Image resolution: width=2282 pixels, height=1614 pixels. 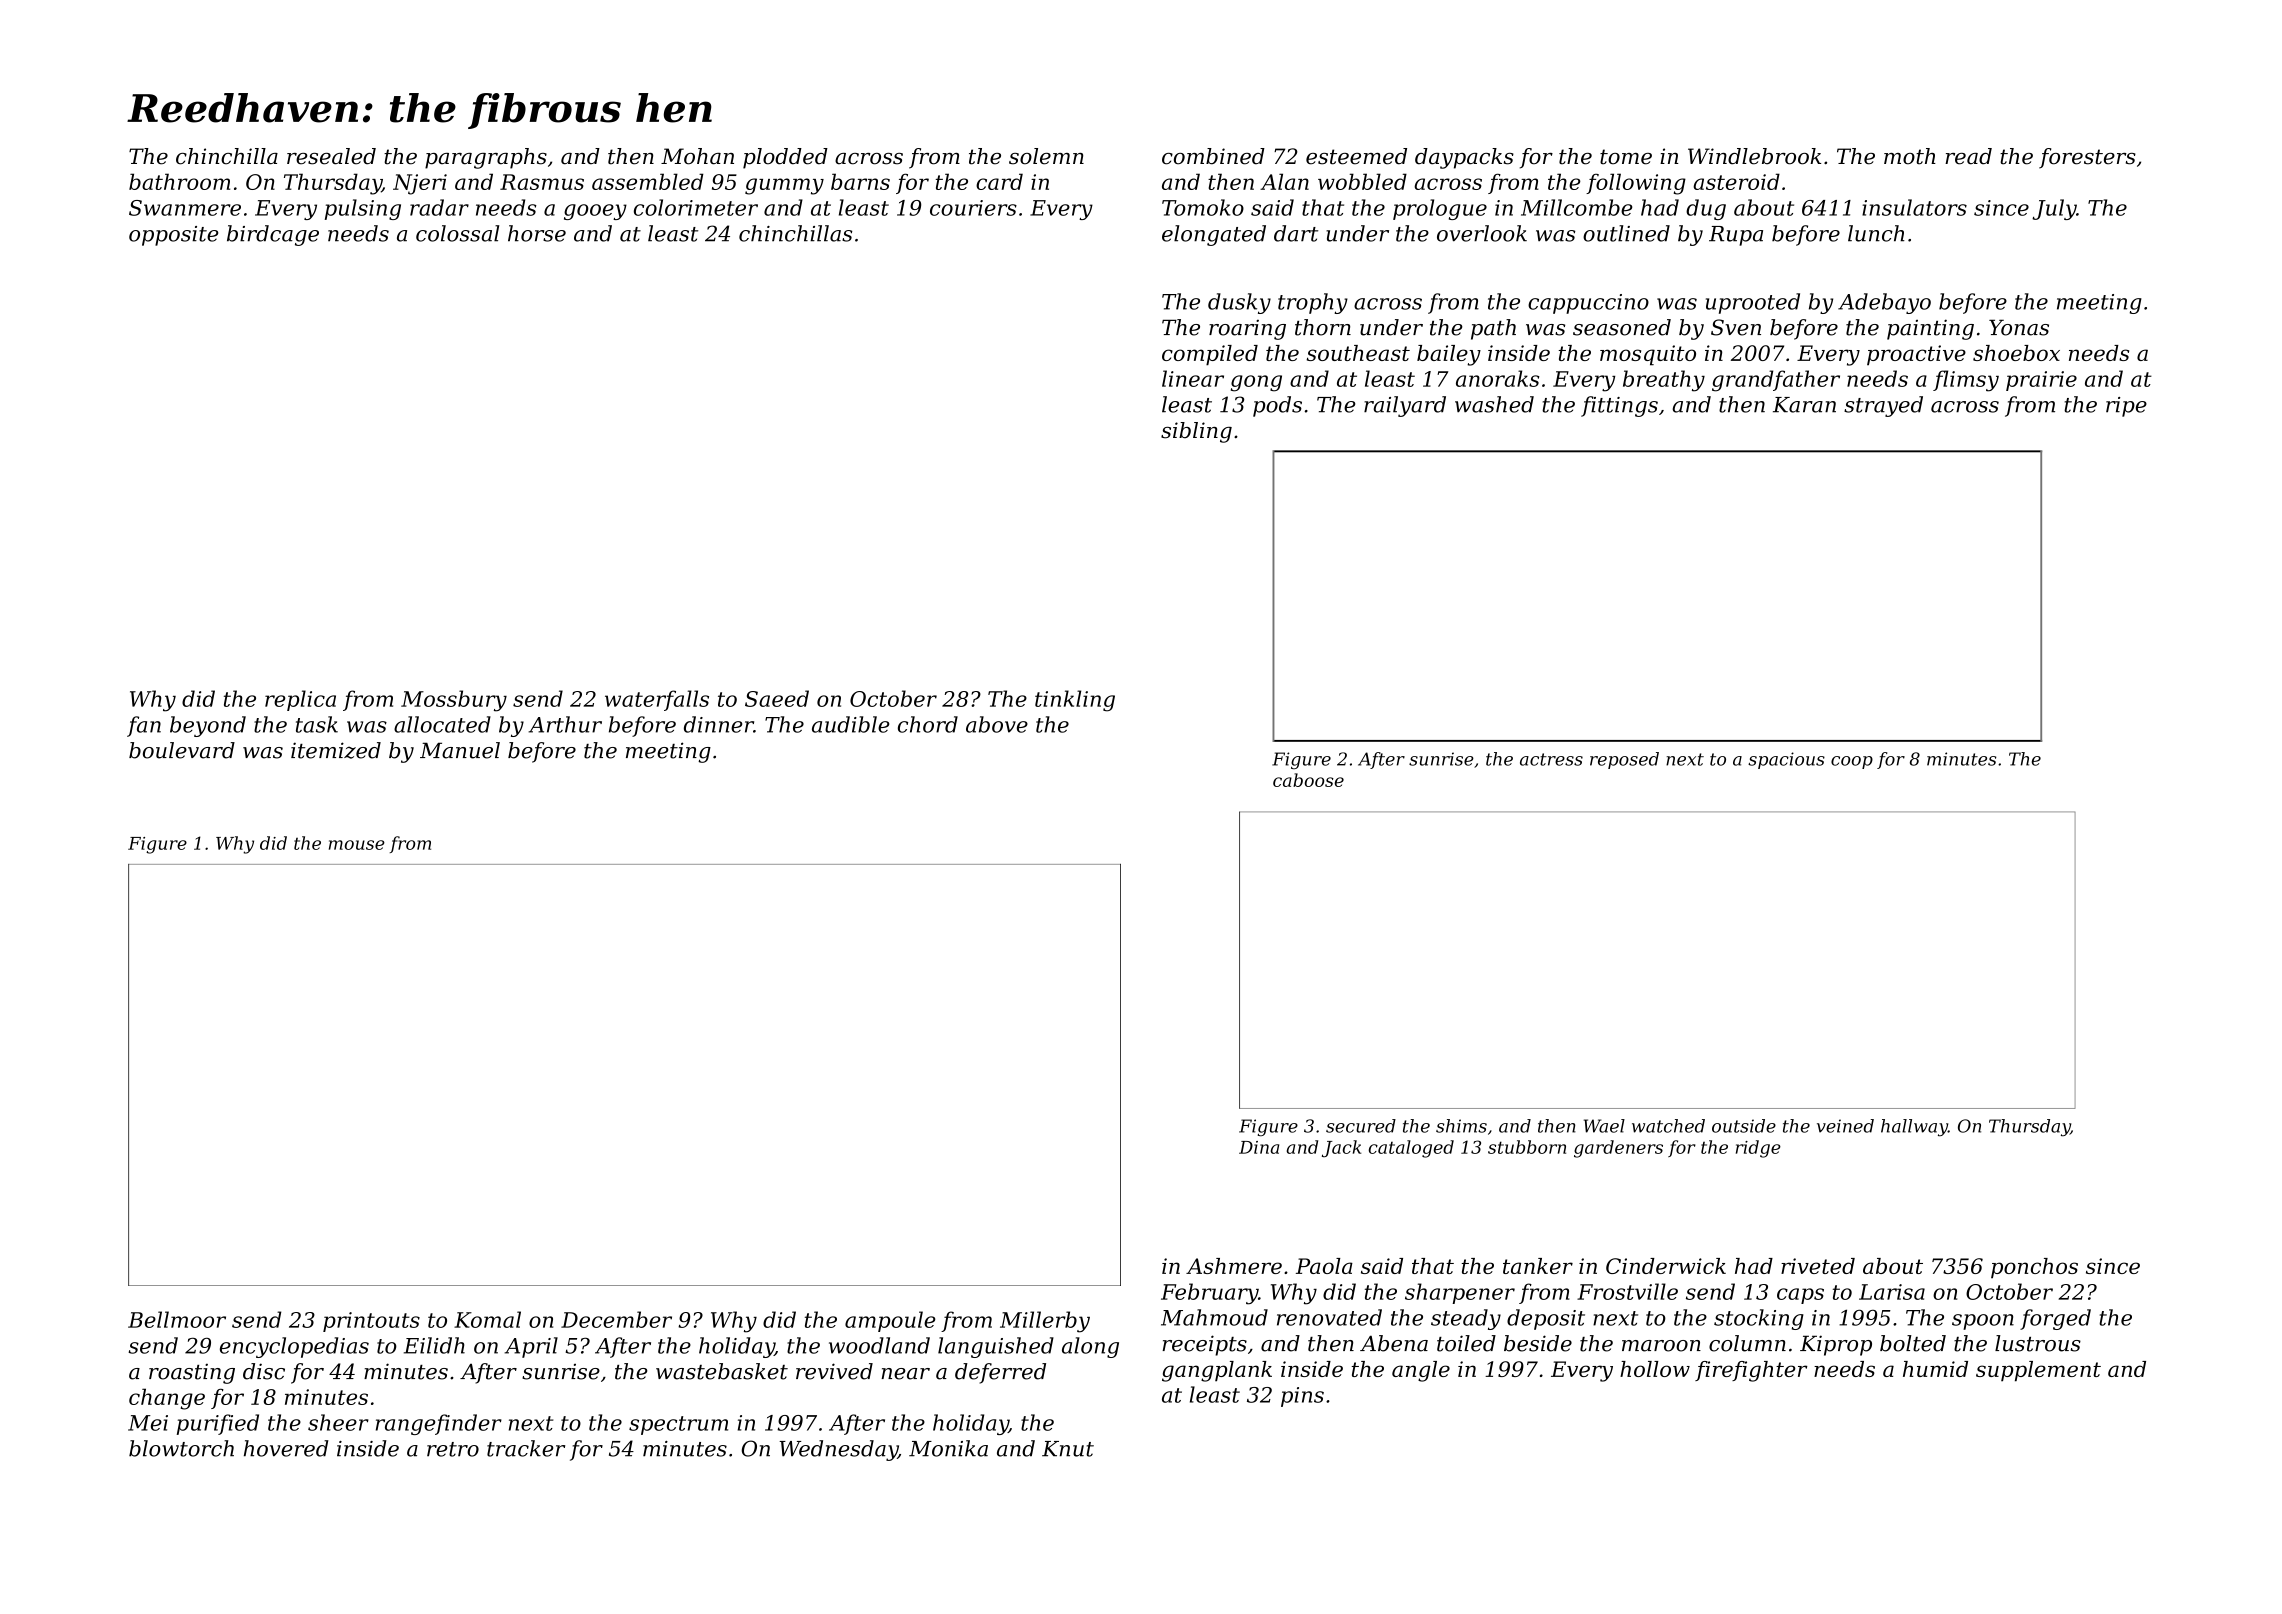 I want to click on Mossbury, so click(x=454, y=701).
